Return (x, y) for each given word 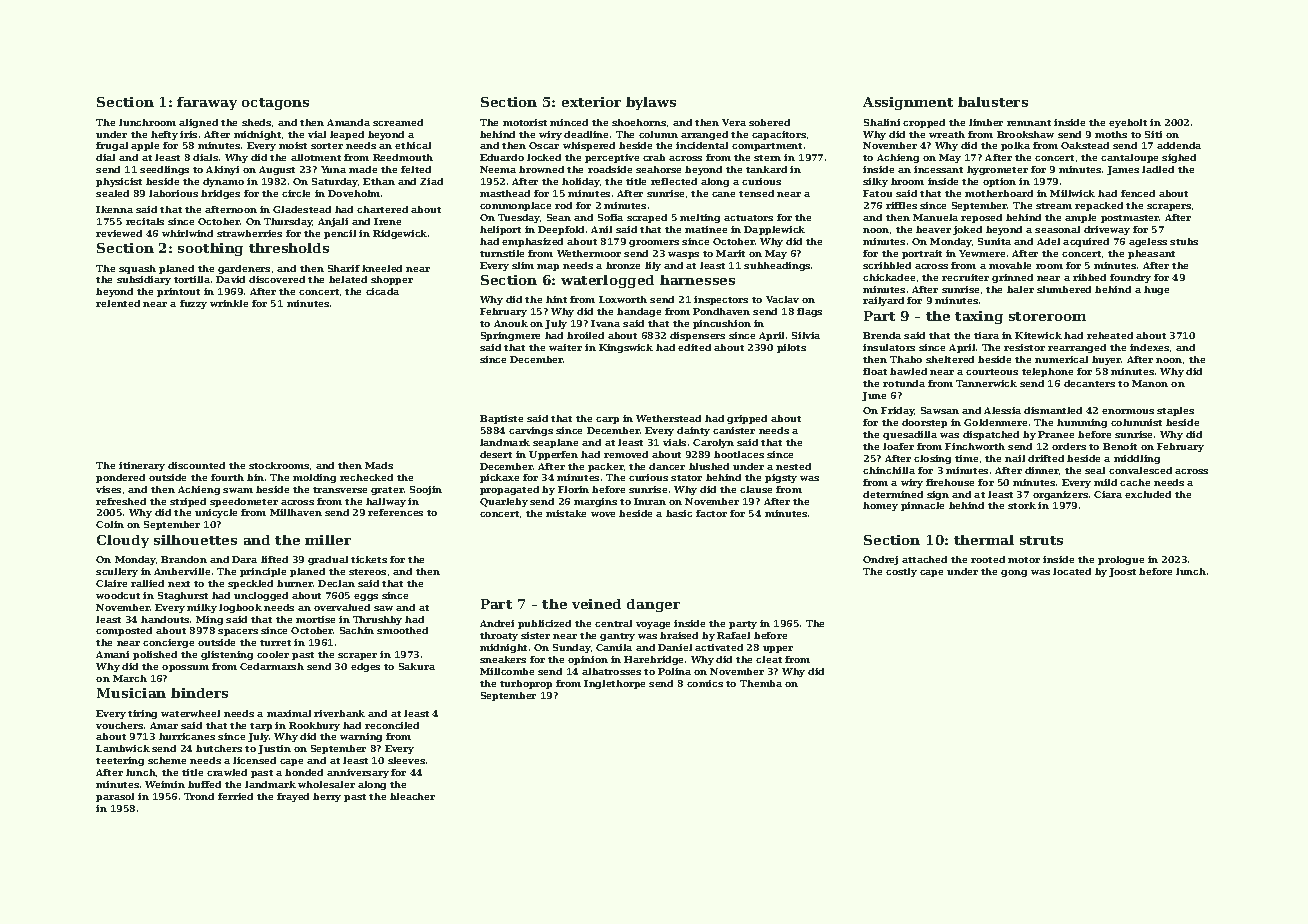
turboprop (526, 684)
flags (809, 312)
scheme (167, 760)
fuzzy (193, 304)
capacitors (779, 135)
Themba (761, 683)
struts (1041, 540)
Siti (1153, 134)
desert (496, 454)
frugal (112, 146)
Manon (1150, 383)
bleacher (412, 796)
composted (124, 631)
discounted (196, 465)
